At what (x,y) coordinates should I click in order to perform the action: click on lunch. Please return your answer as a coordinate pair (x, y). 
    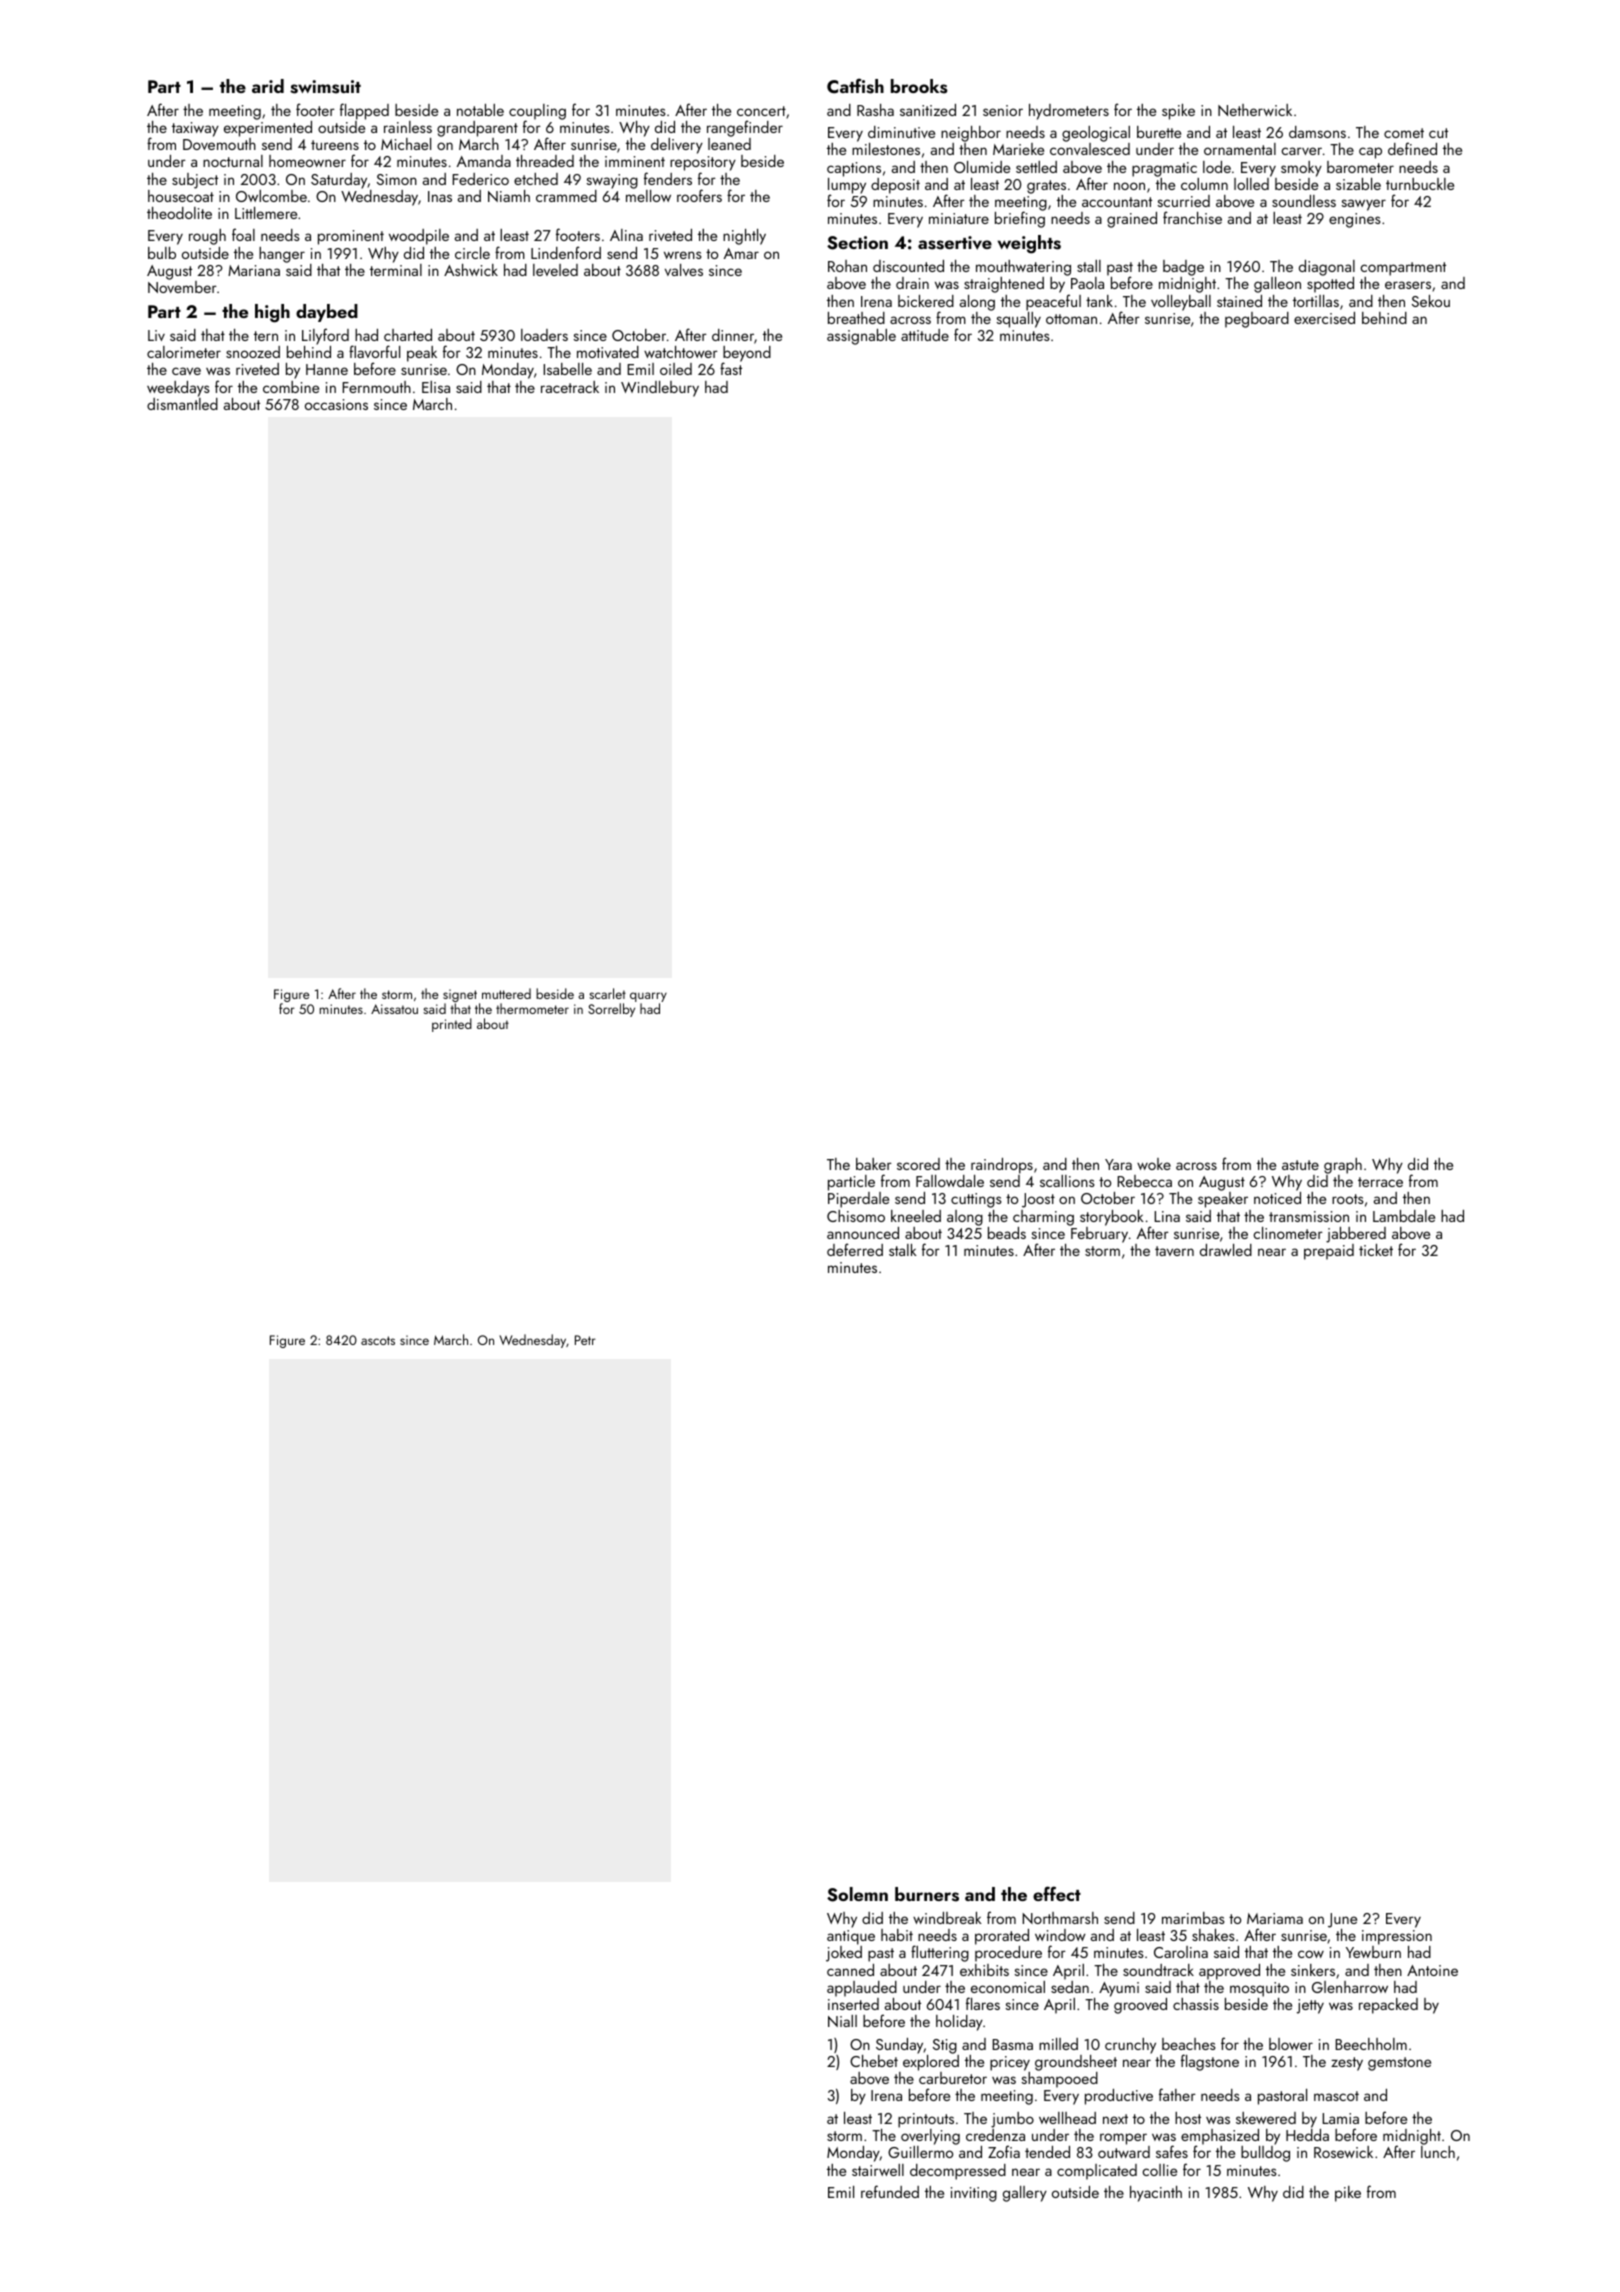
    Looking at the image, I should click on (1438, 2152).
